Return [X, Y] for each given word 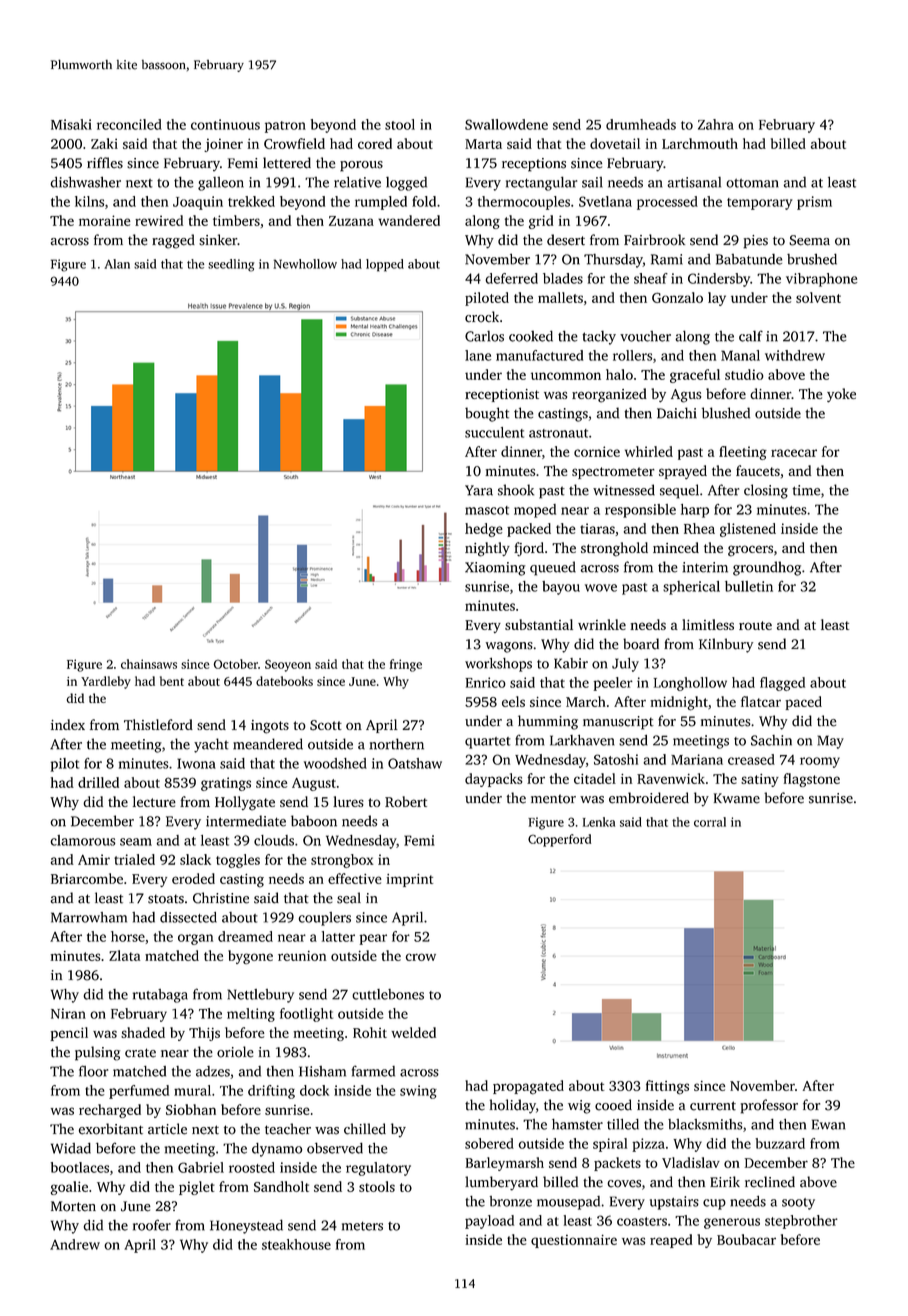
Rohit [370, 1032]
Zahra [716, 124]
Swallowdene [506, 124]
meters [362, 1226]
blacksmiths [705, 1124]
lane [478, 355]
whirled [649, 451]
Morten [73, 1206]
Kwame [737, 798]
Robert [406, 801]
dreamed [245, 936]
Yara [479, 490]
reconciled [129, 124]
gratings [226, 784]
